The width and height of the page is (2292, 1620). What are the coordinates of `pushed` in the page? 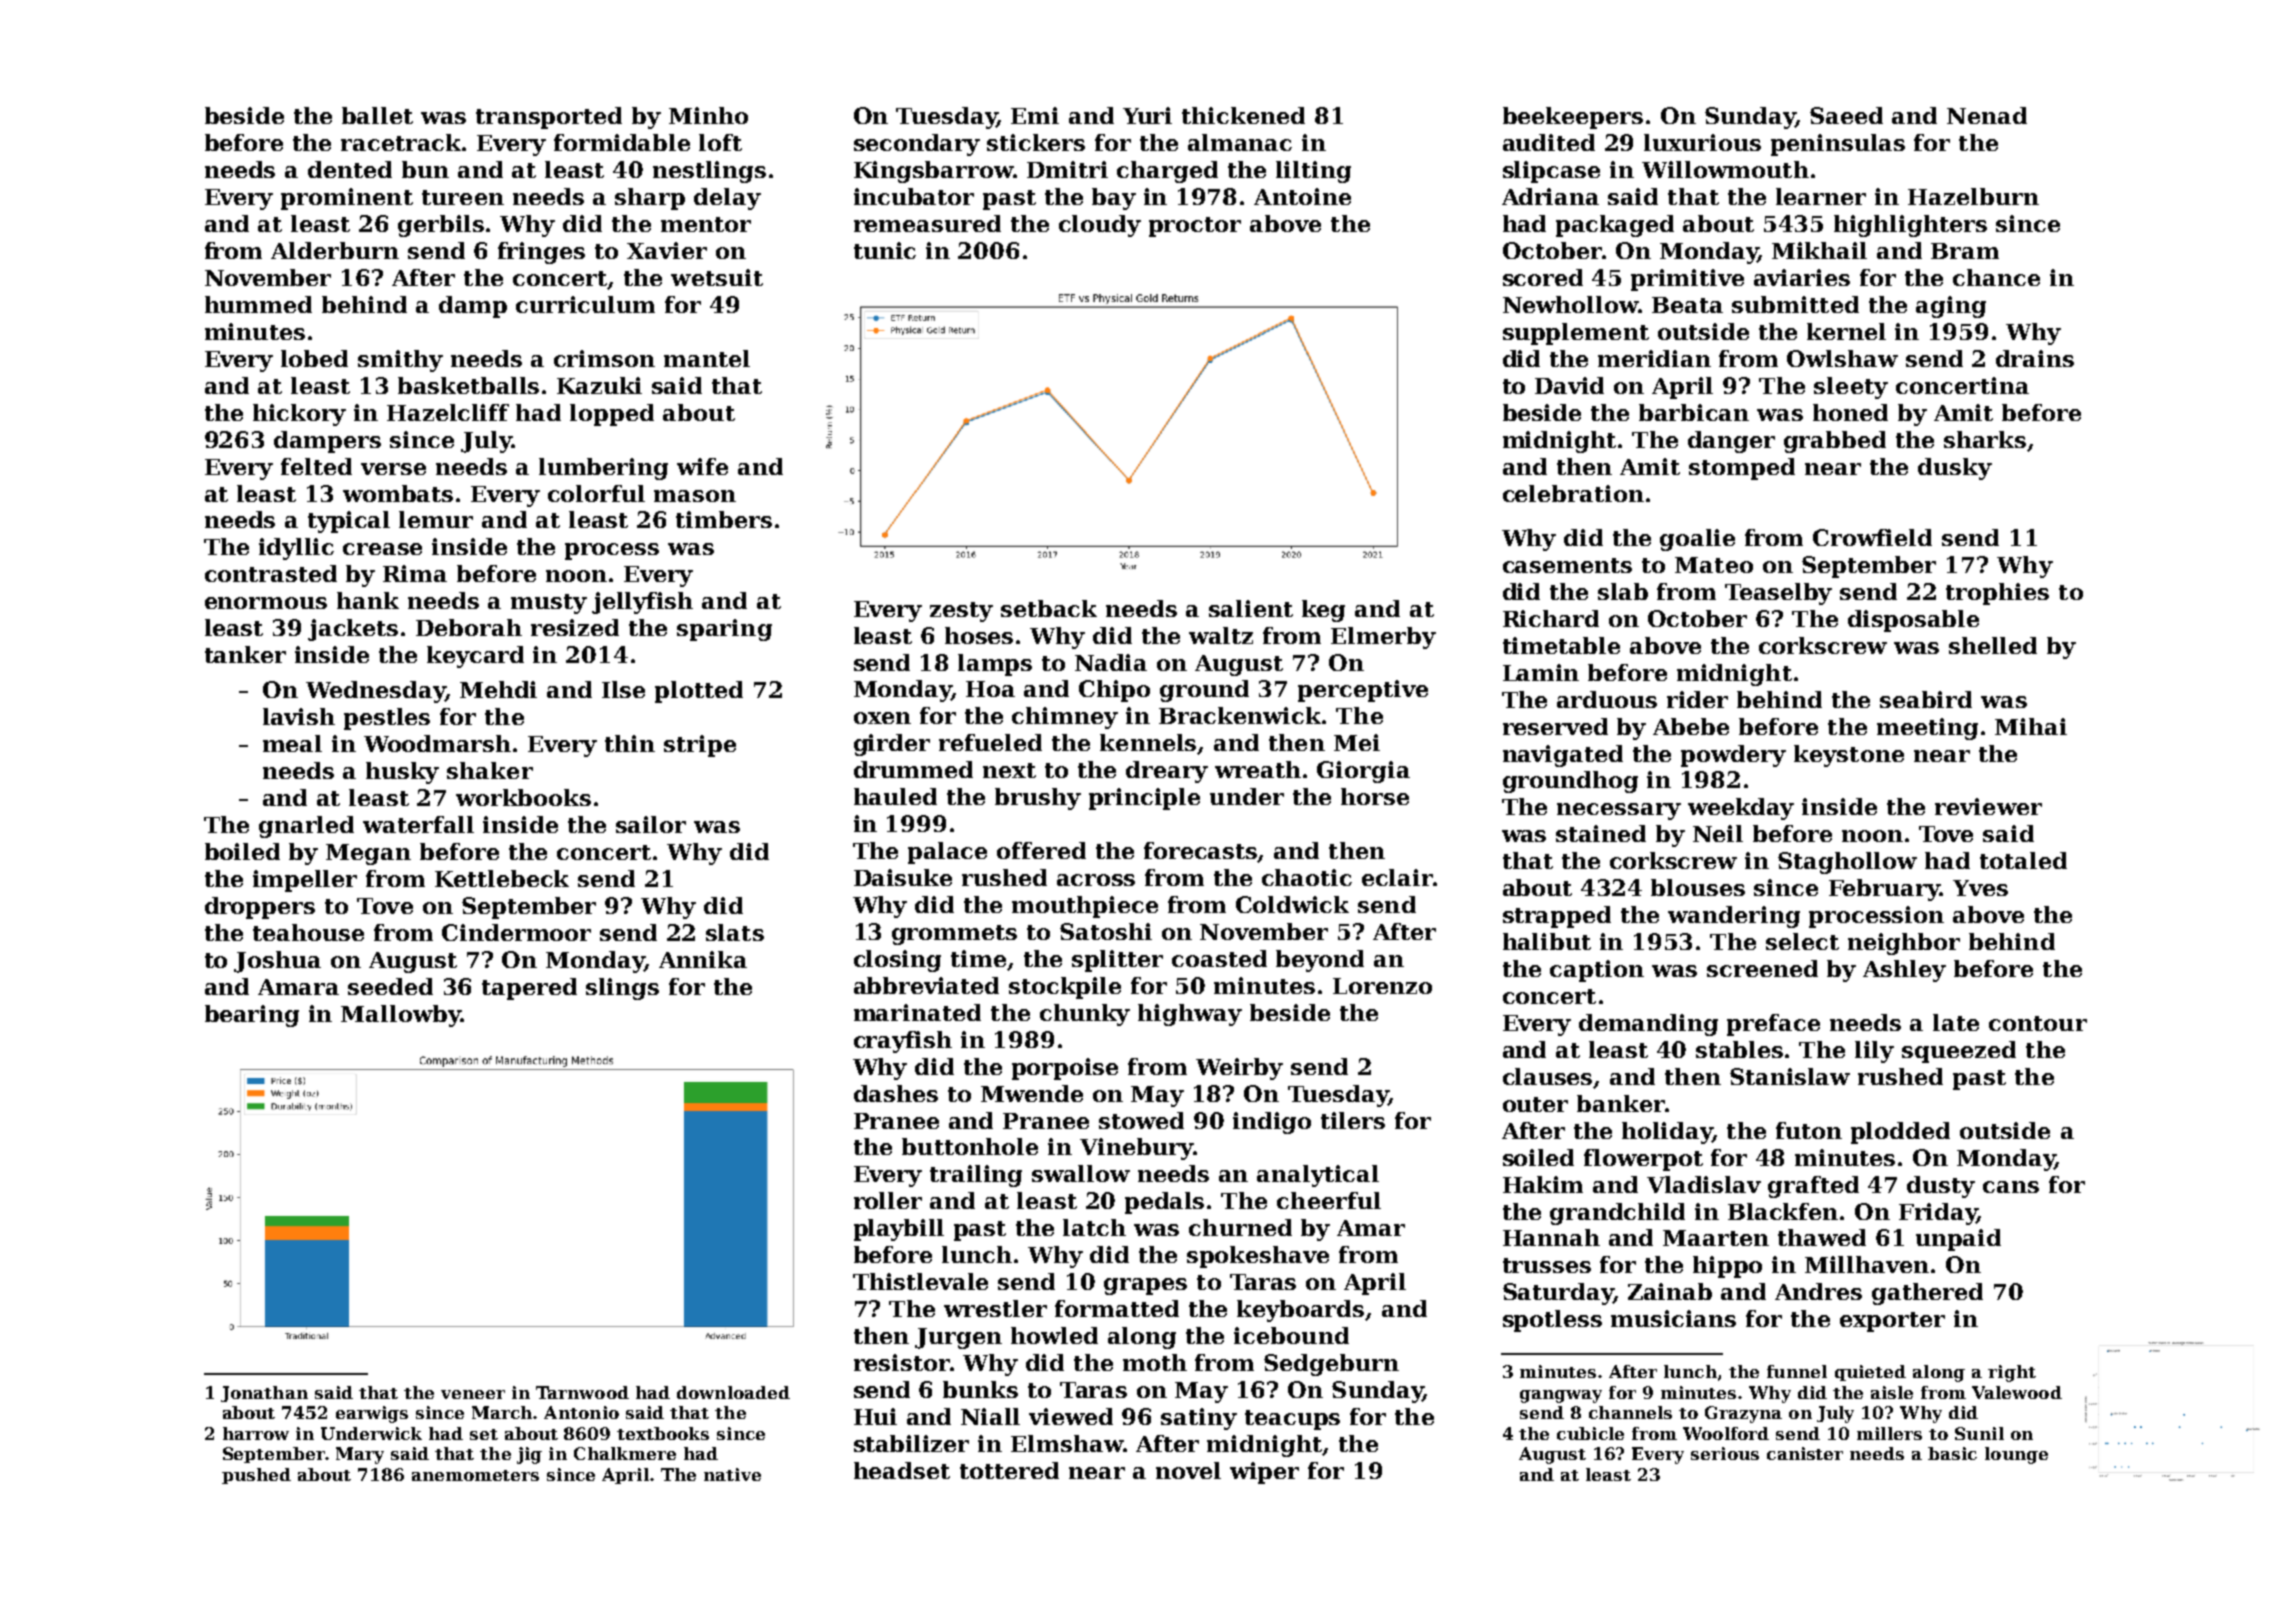 It's located at (256, 1476).
